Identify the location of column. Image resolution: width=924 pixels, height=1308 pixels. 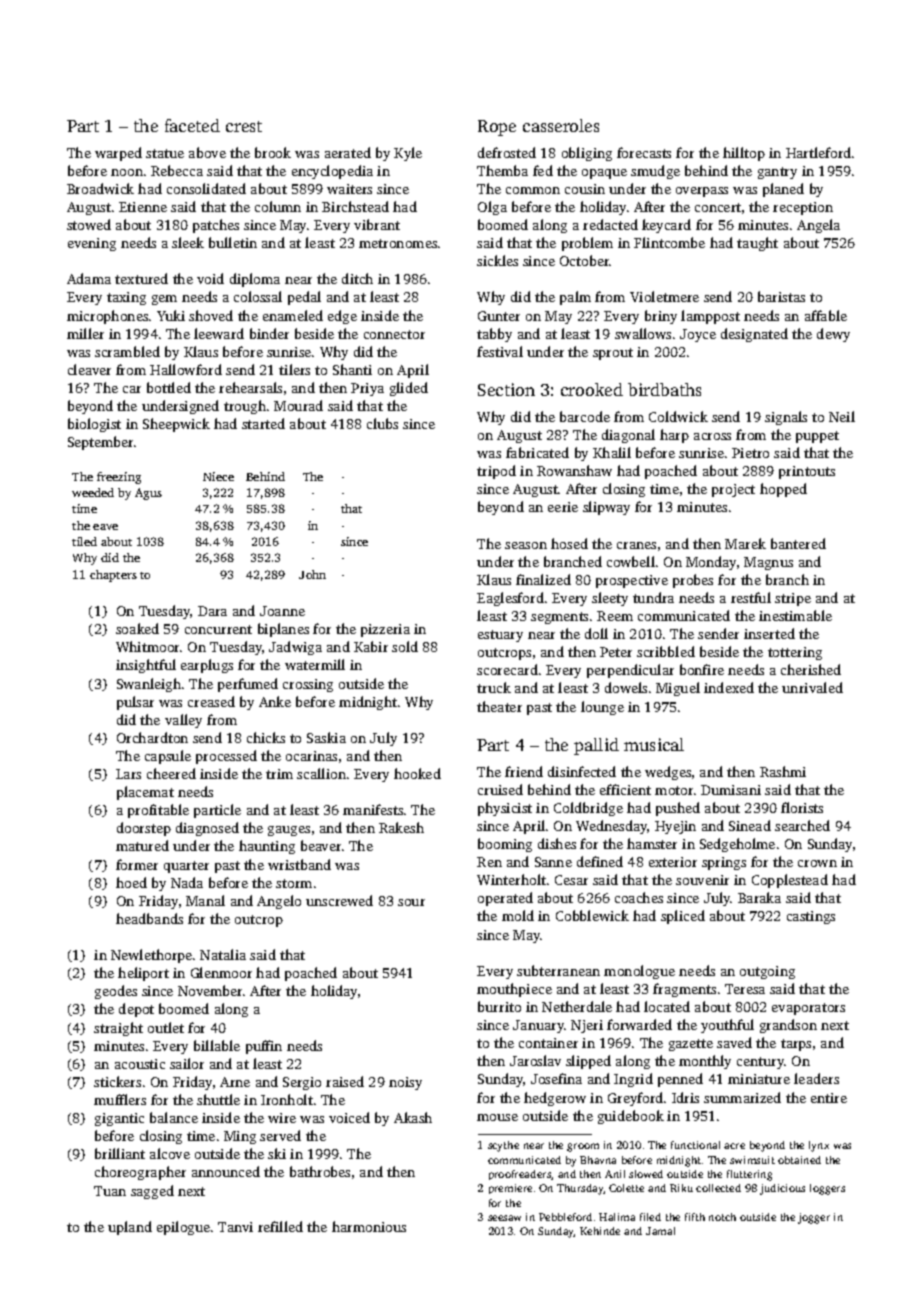
(278, 206).
